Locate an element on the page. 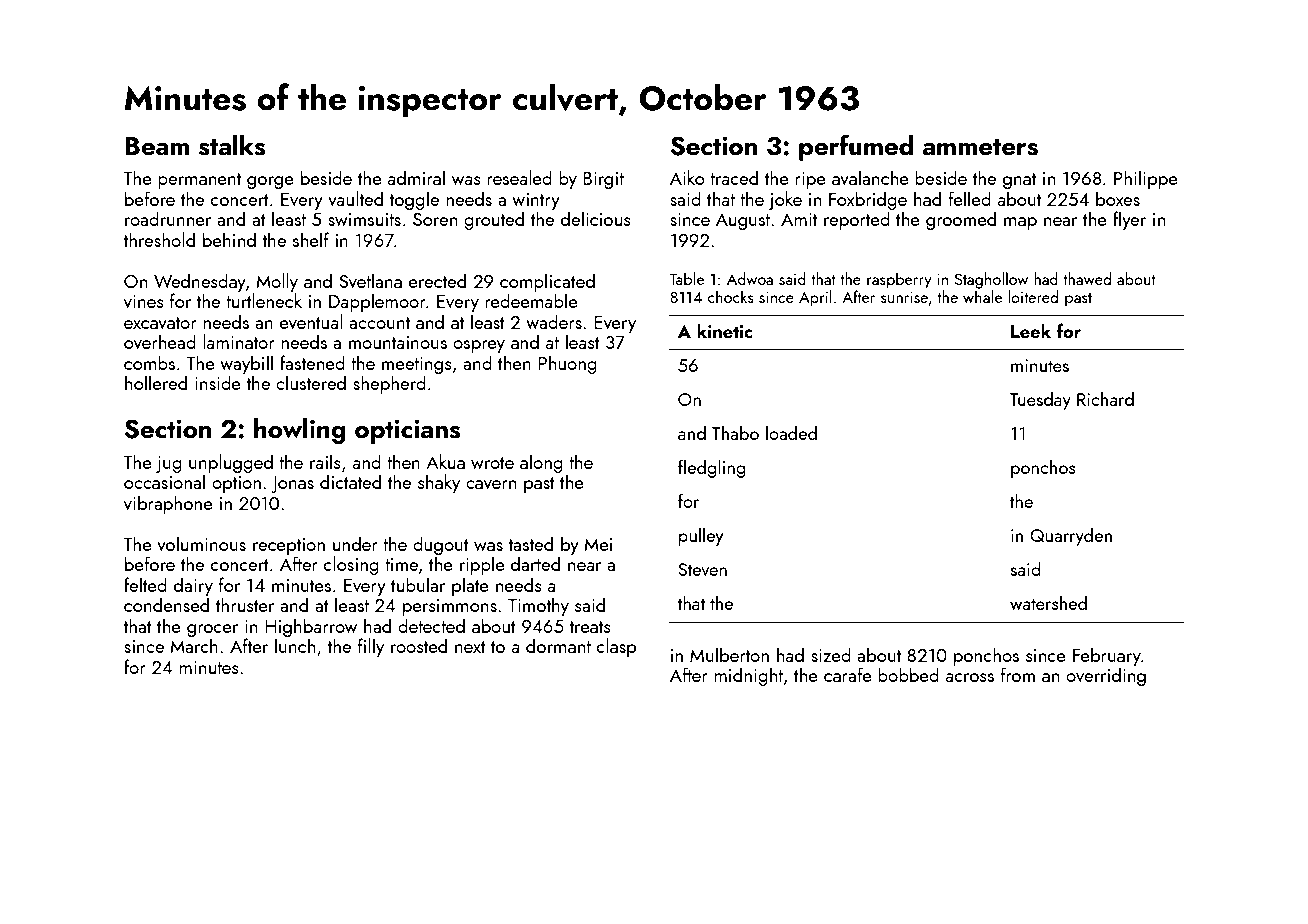  filly is located at coordinates (371, 647).
